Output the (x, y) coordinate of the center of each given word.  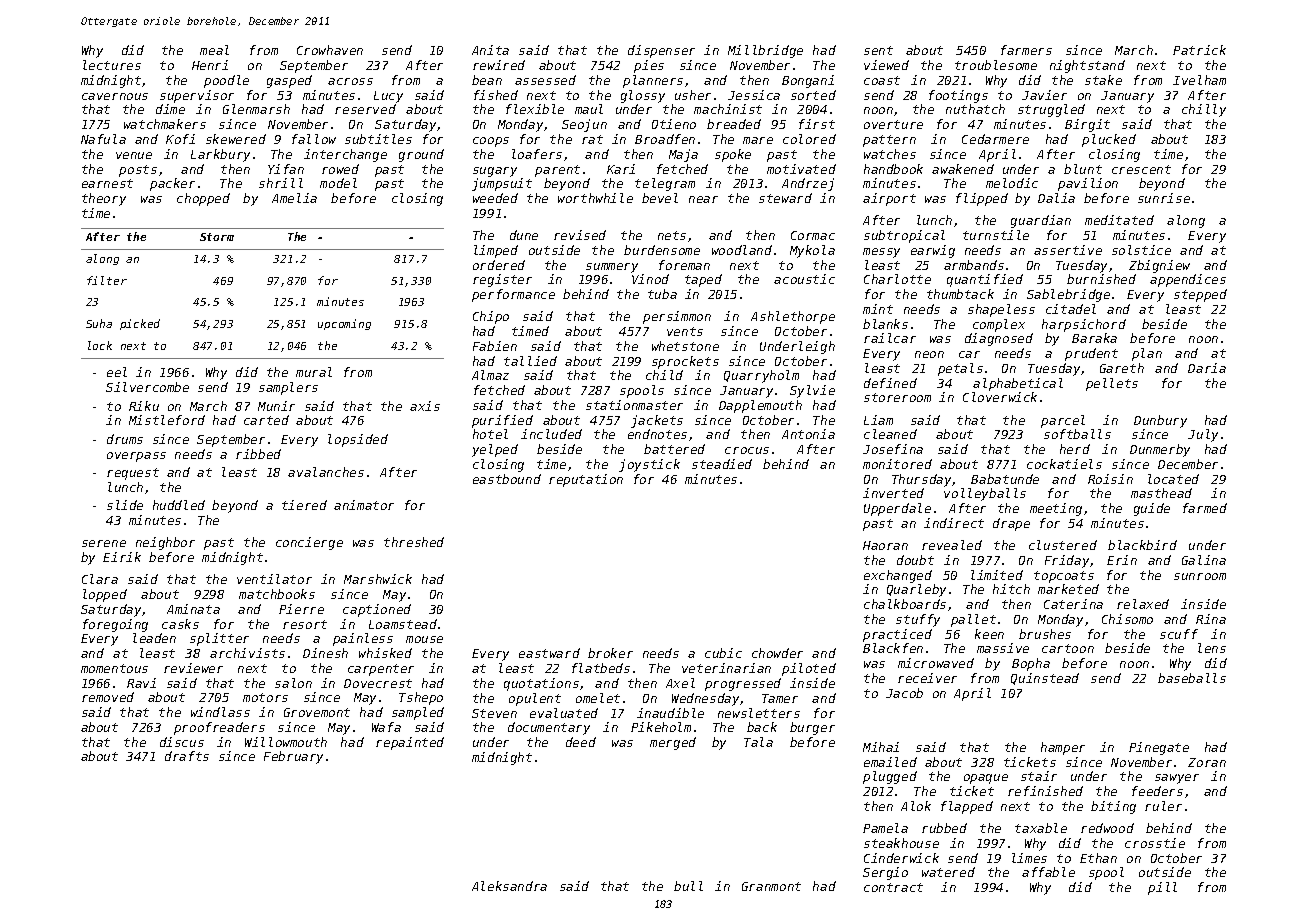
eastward (549, 653)
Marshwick (378, 579)
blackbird (1142, 545)
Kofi (180, 139)
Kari (621, 169)
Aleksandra (509, 886)
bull (688, 886)
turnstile (996, 235)
